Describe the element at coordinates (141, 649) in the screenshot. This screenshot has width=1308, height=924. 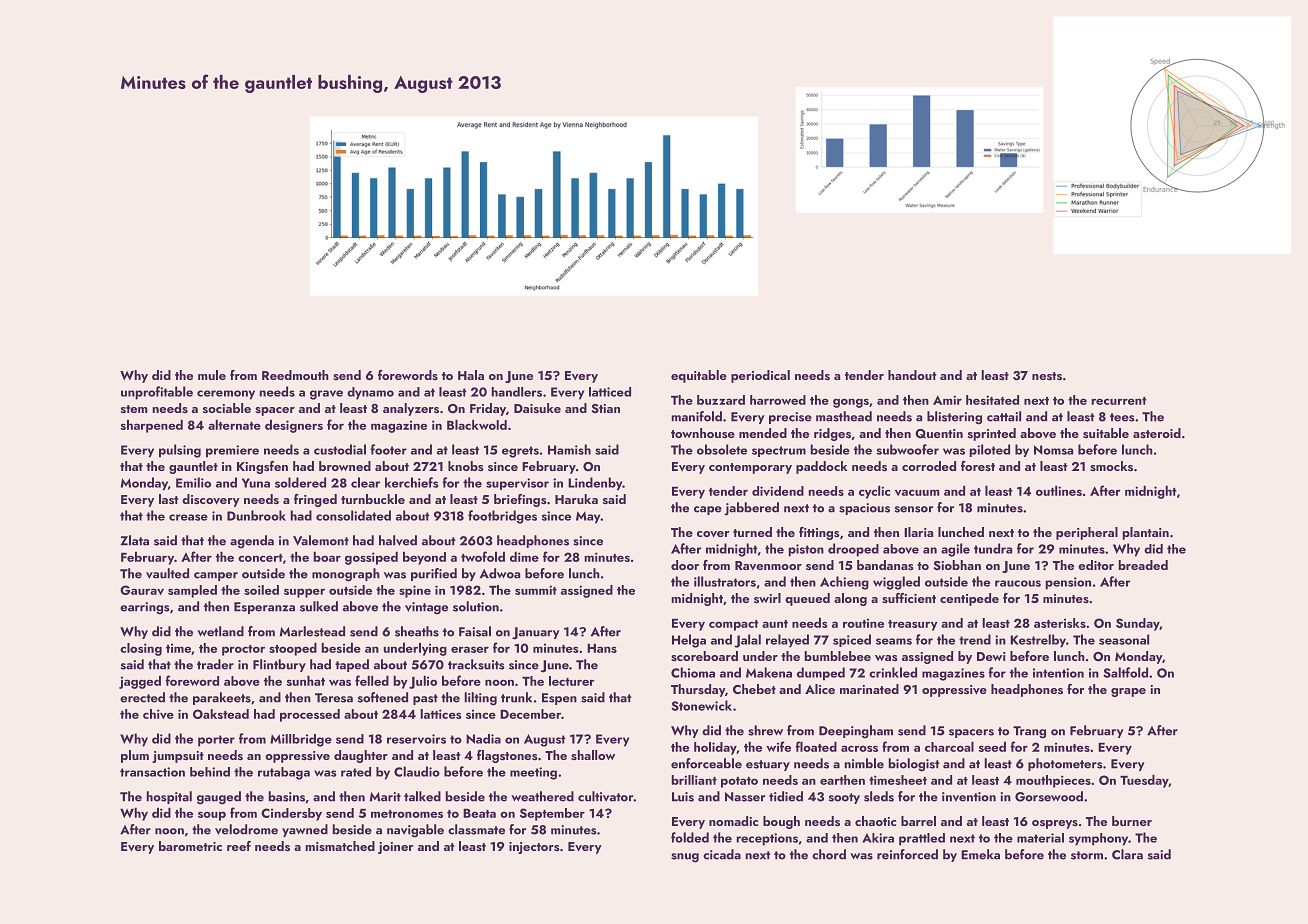
I see `closing` at that location.
